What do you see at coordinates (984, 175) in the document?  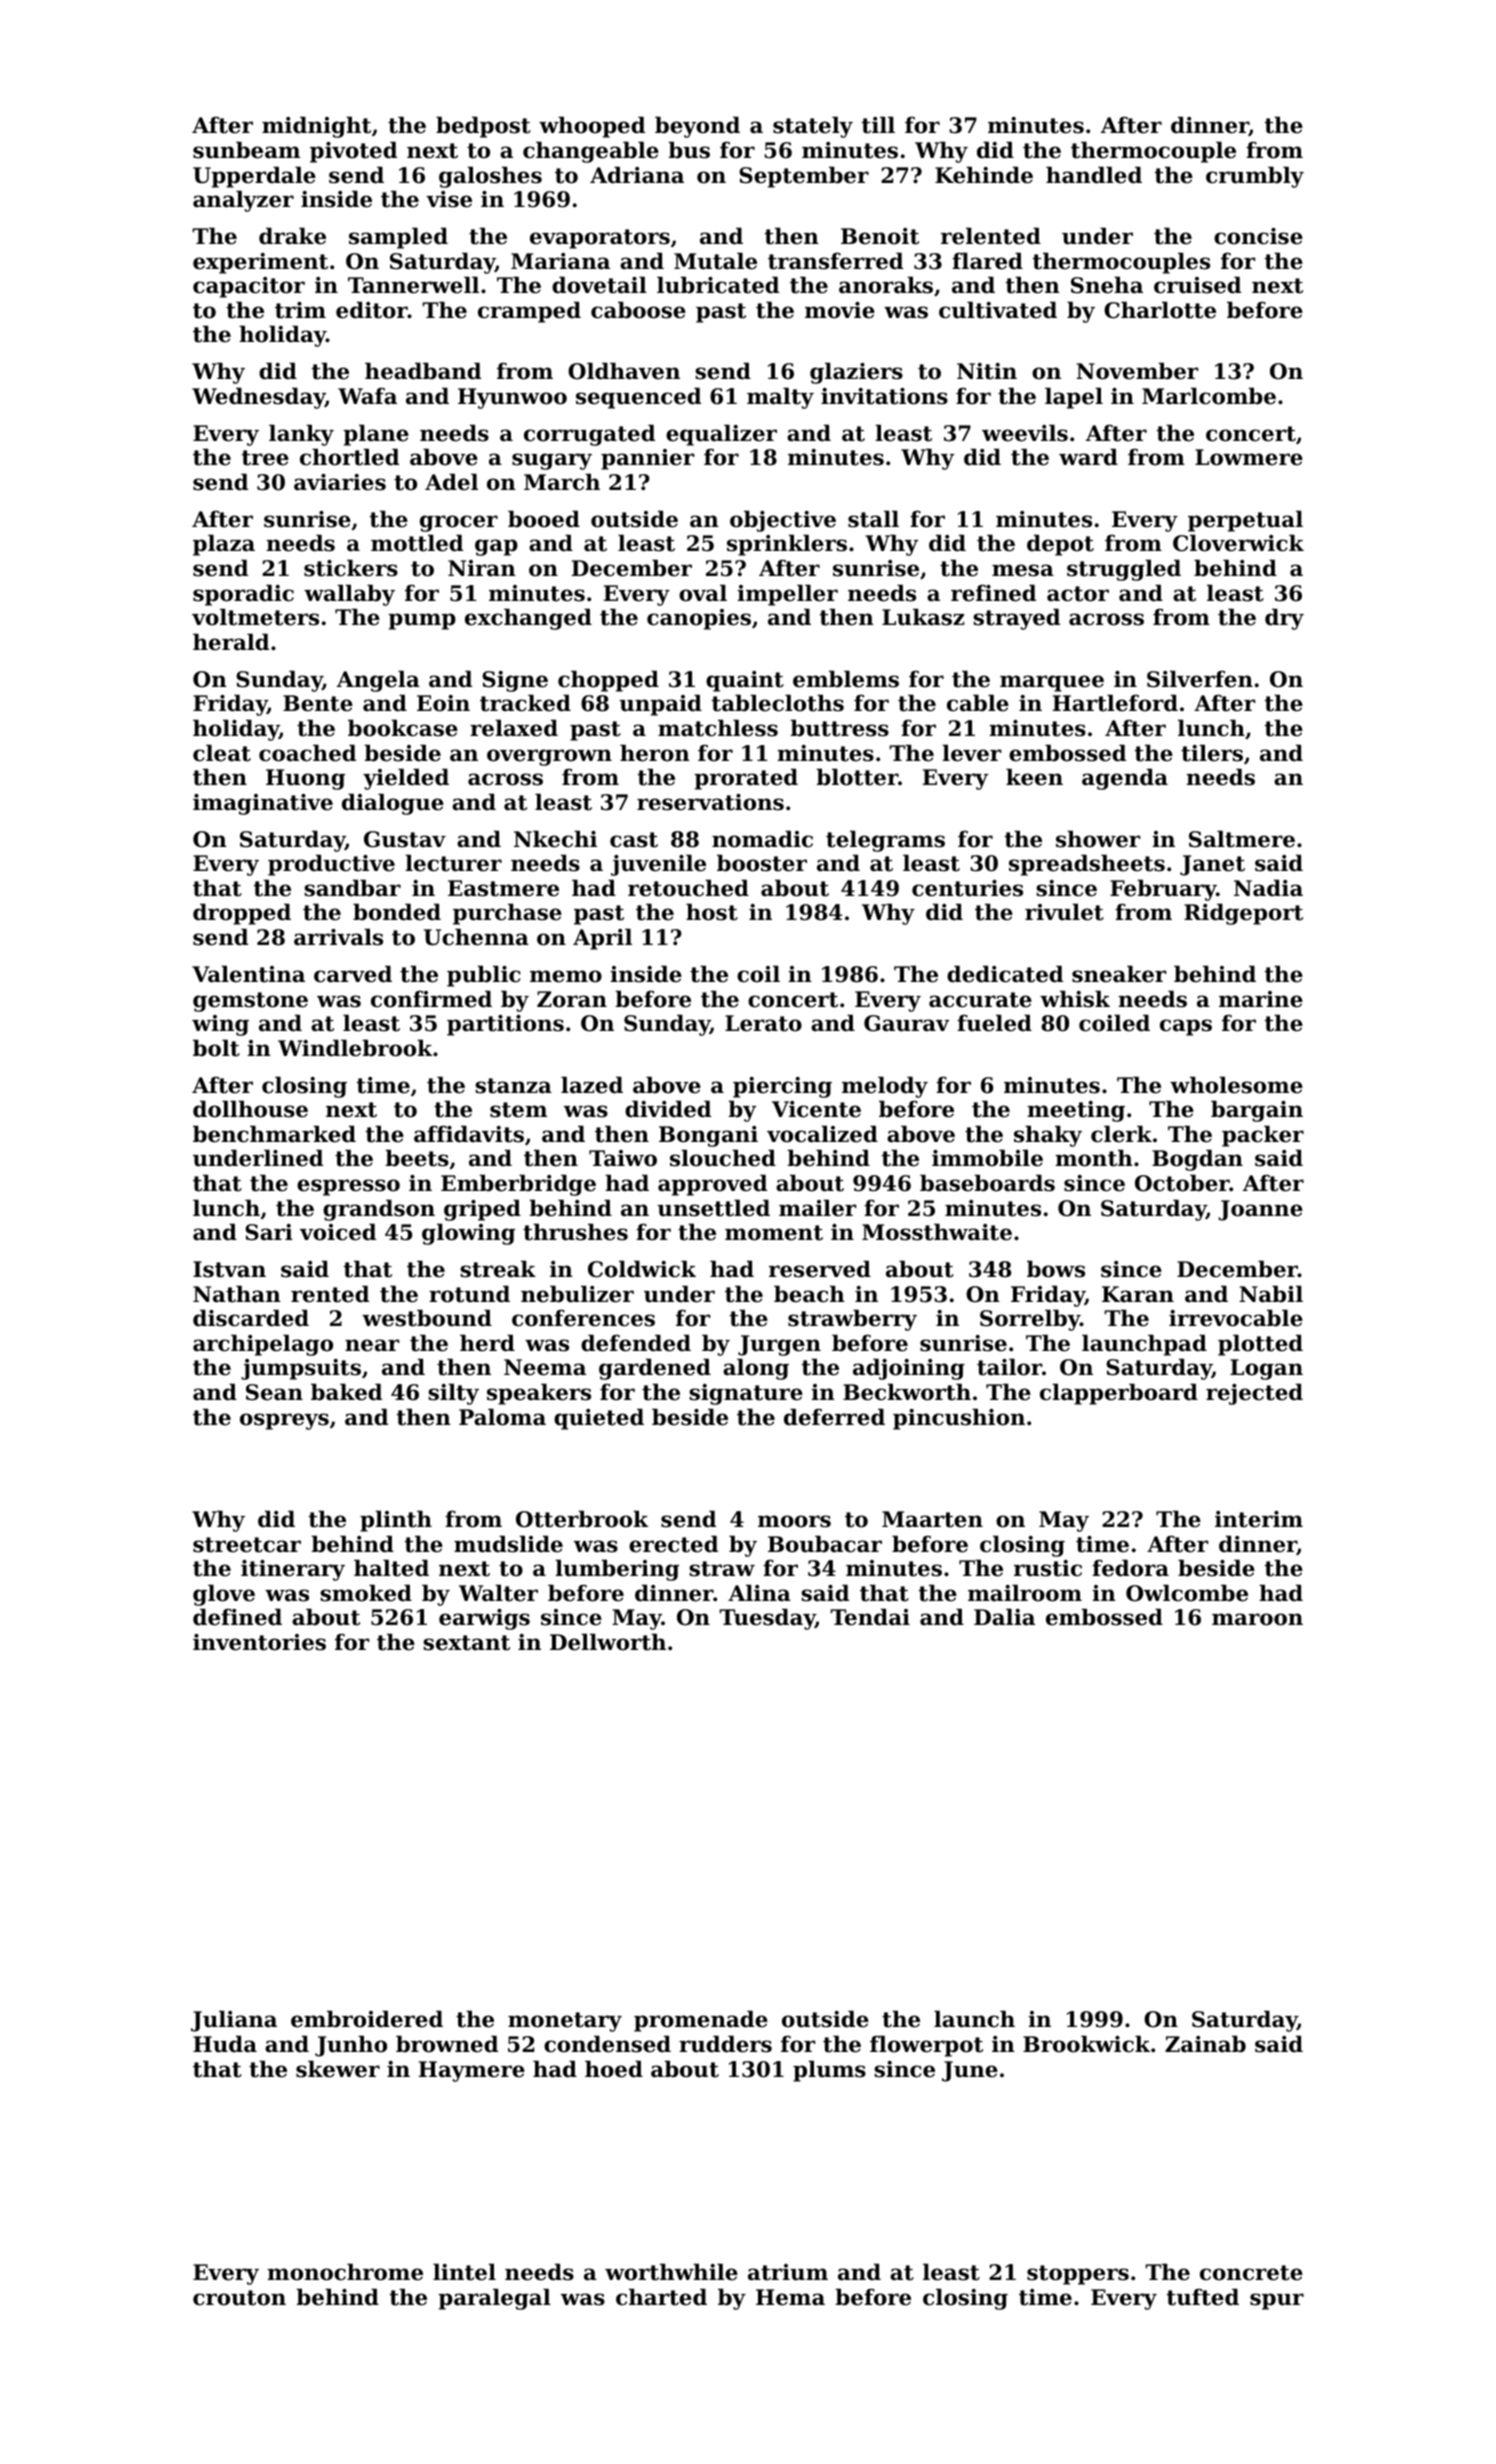 I see `Kehinde` at bounding box center [984, 175].
